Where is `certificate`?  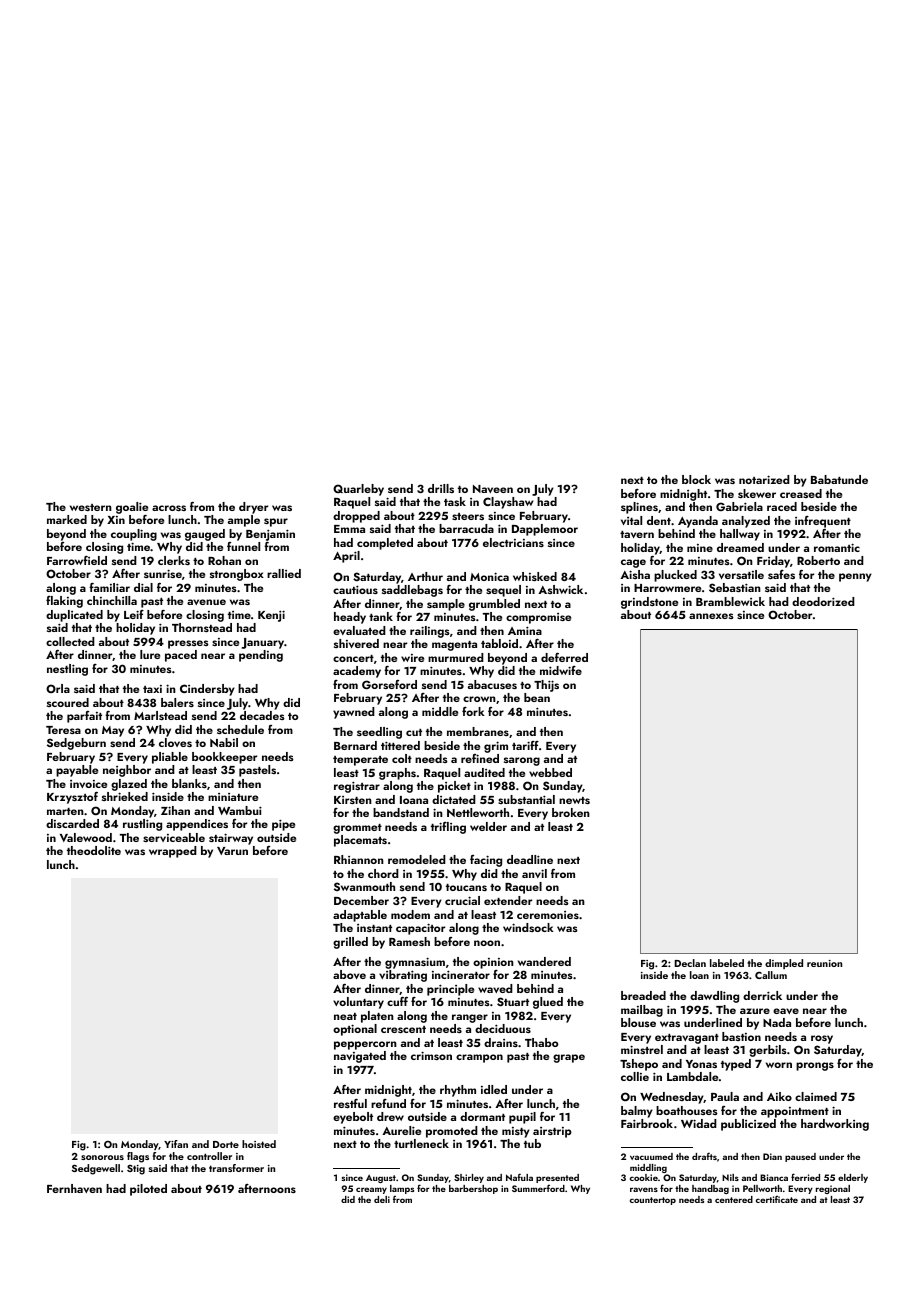 certificate is located at coordinates (777, 1199).
